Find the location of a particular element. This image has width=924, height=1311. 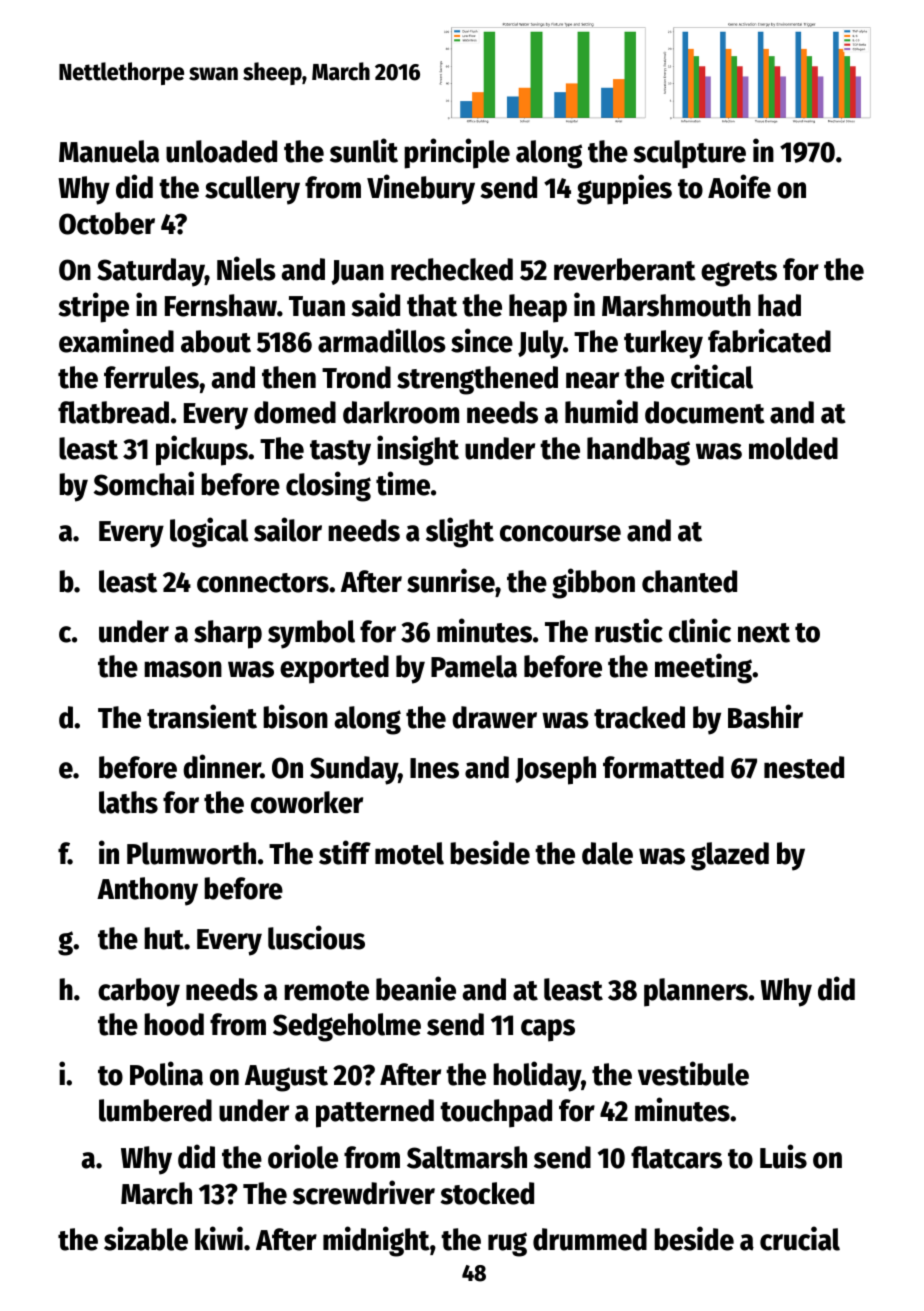

planners is located at coordinates (696, 992).
